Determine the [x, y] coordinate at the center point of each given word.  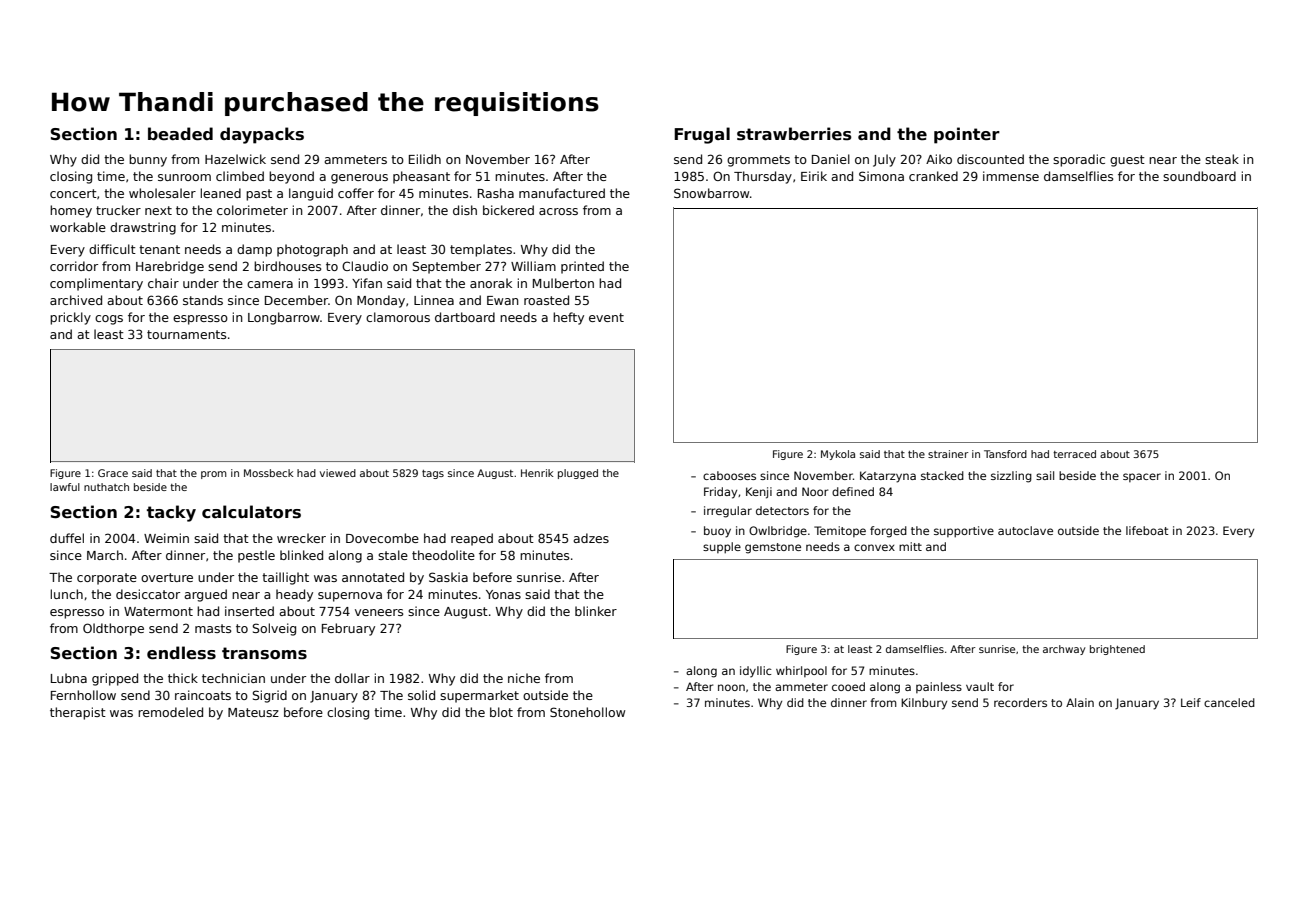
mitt [910, 546]
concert [73, 193]
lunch [66, 594]
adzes [591, 538]
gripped [115, 679]
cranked [933, 176]
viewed [338, 473]
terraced [1074, 454]
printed [582, 267]
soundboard [1199, 176]
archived [76, 300]
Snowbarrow [711, 193]
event [606, 317]
